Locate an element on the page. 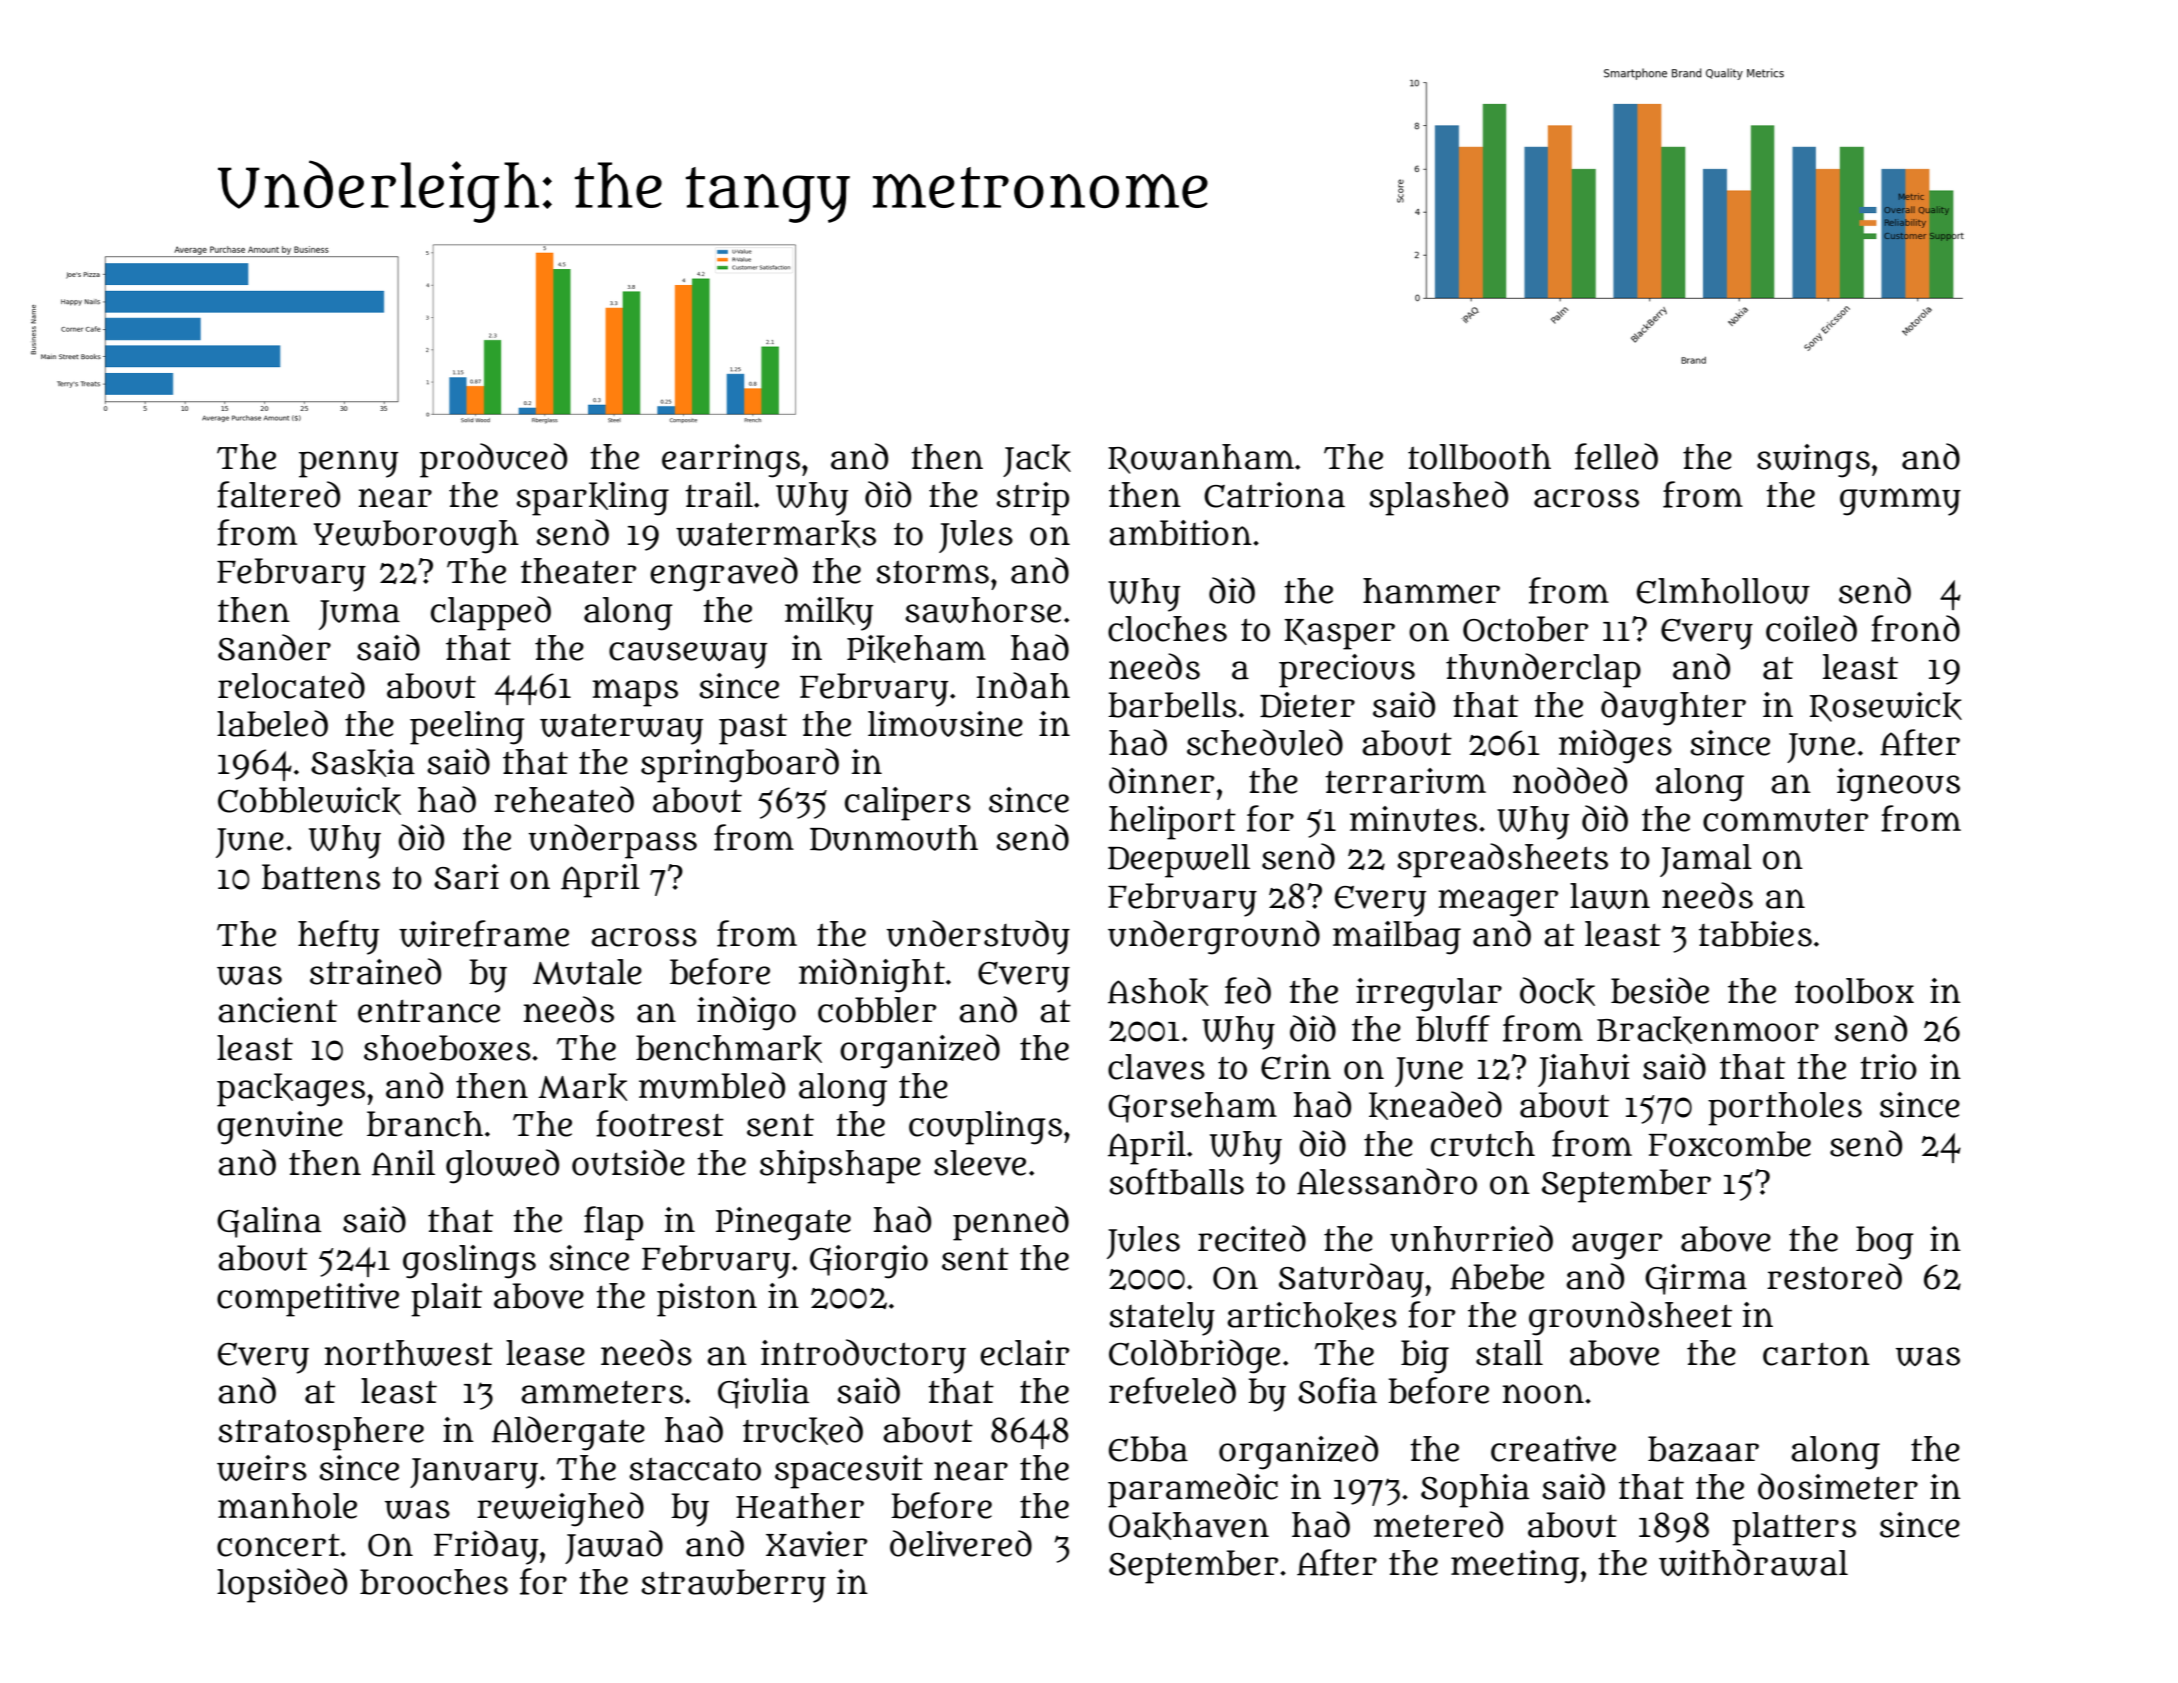 The width and height of the page is (2178, 1683). terrarium is located at coordinates (1405, 781).
